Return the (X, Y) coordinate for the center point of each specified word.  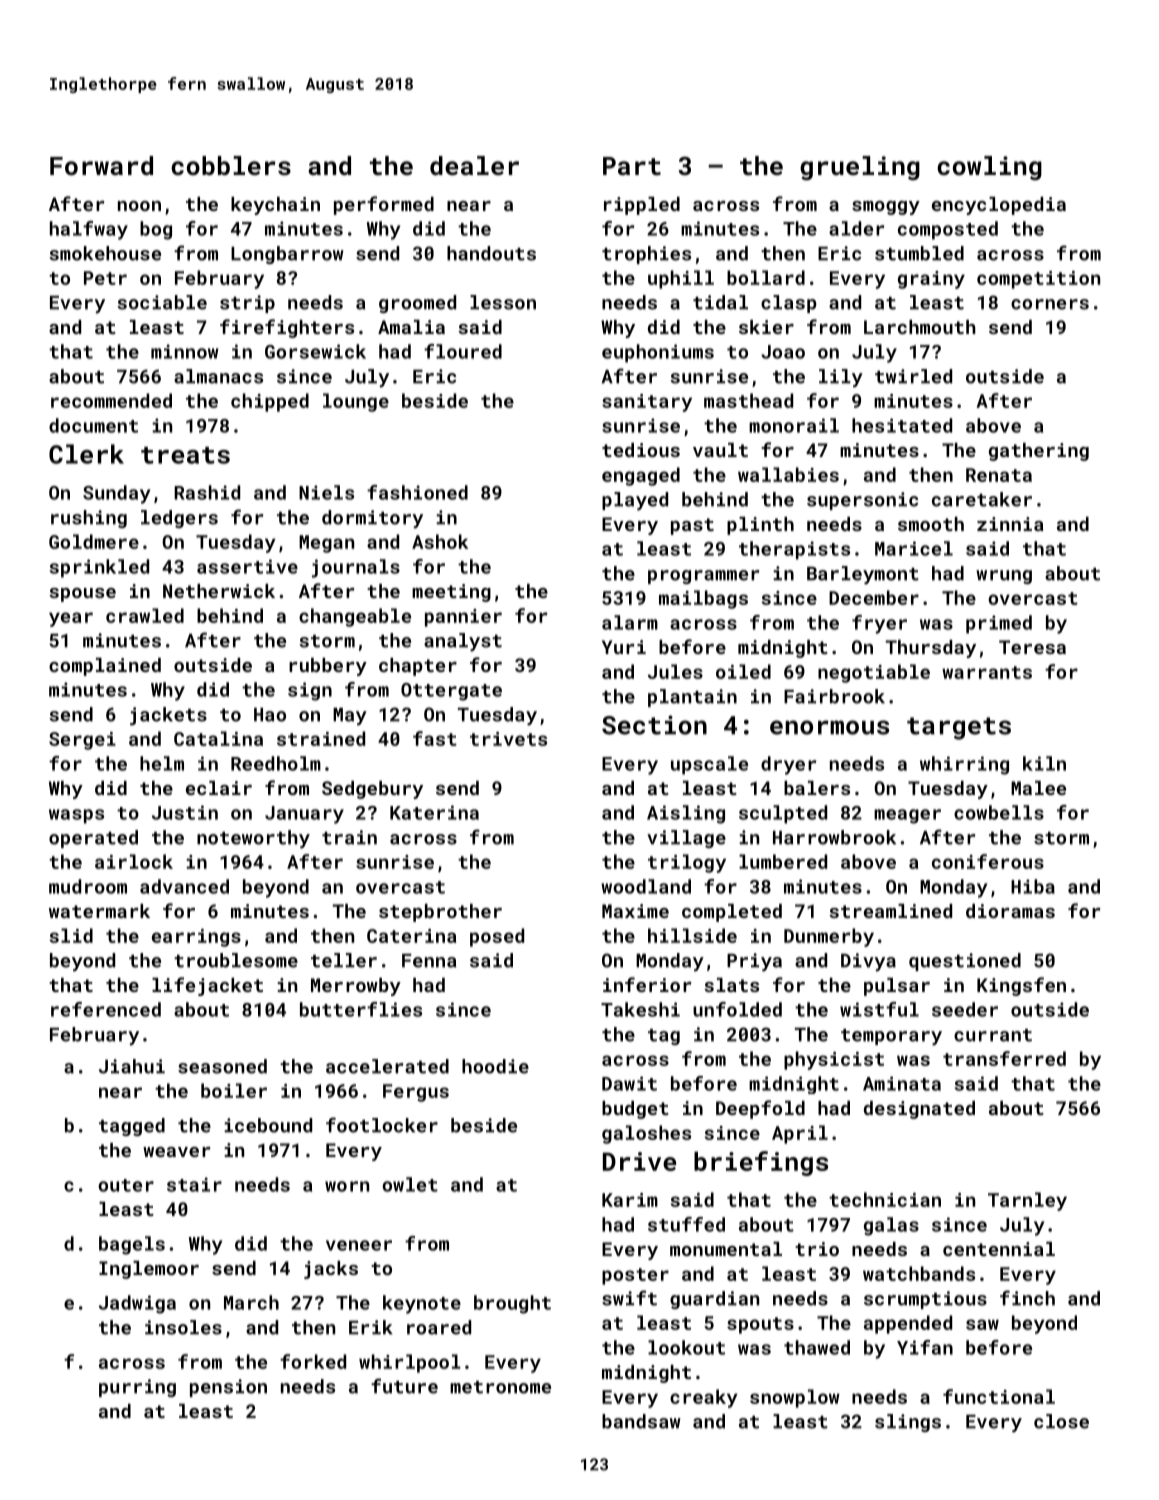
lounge (356, 402)
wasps (76, 816)
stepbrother (440, 913)
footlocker (382, 1125)
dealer (474, 165)
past (692, 526)
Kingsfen (1021, 986)
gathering (1039, 452)
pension (228, 1388)
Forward (101, 165)
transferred (1004, 1058)
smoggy (886, 208)
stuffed (686, 1224)
